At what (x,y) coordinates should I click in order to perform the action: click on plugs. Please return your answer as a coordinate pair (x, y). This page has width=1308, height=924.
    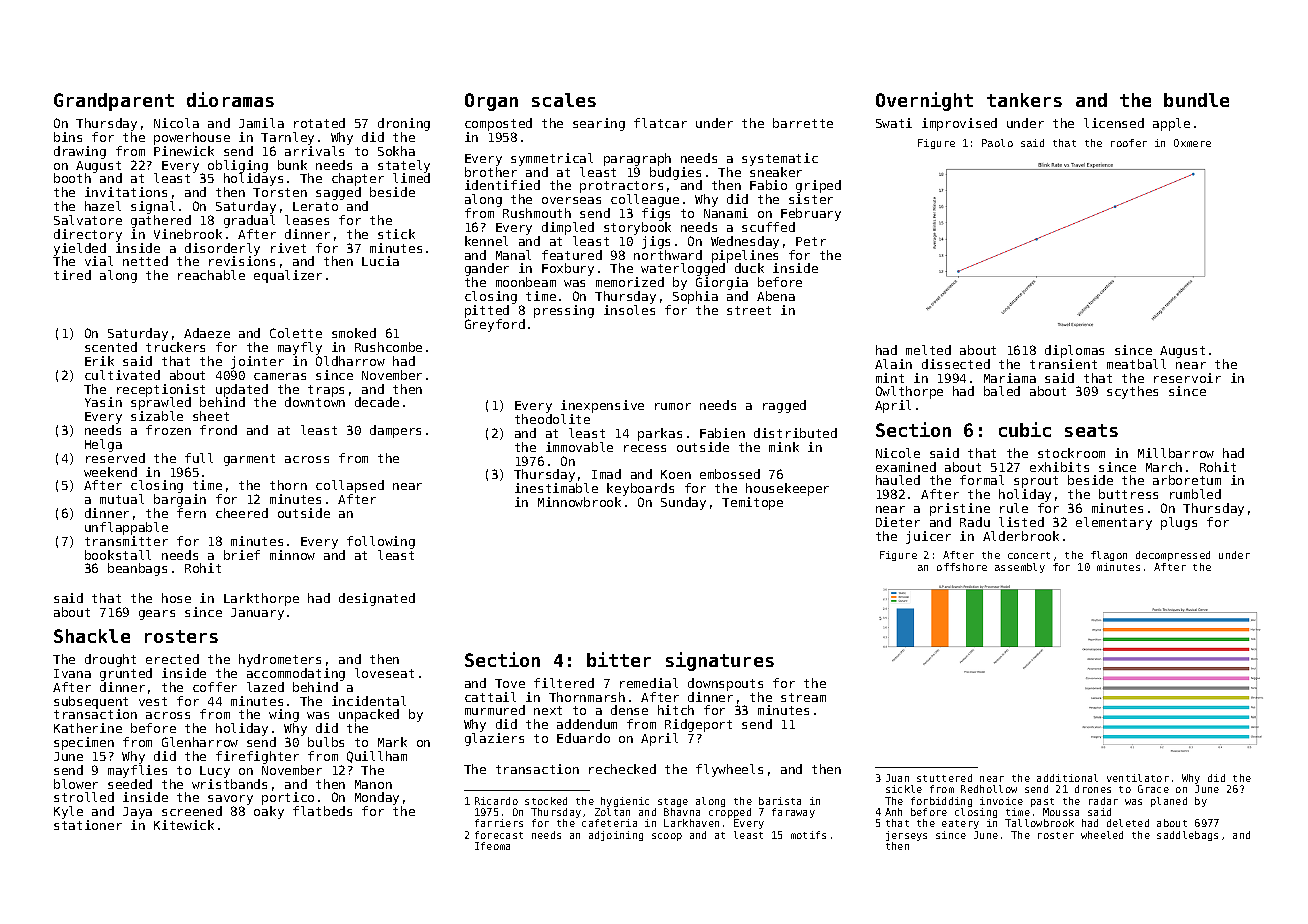
    Looking at the image, I should click on (1179, 523).
